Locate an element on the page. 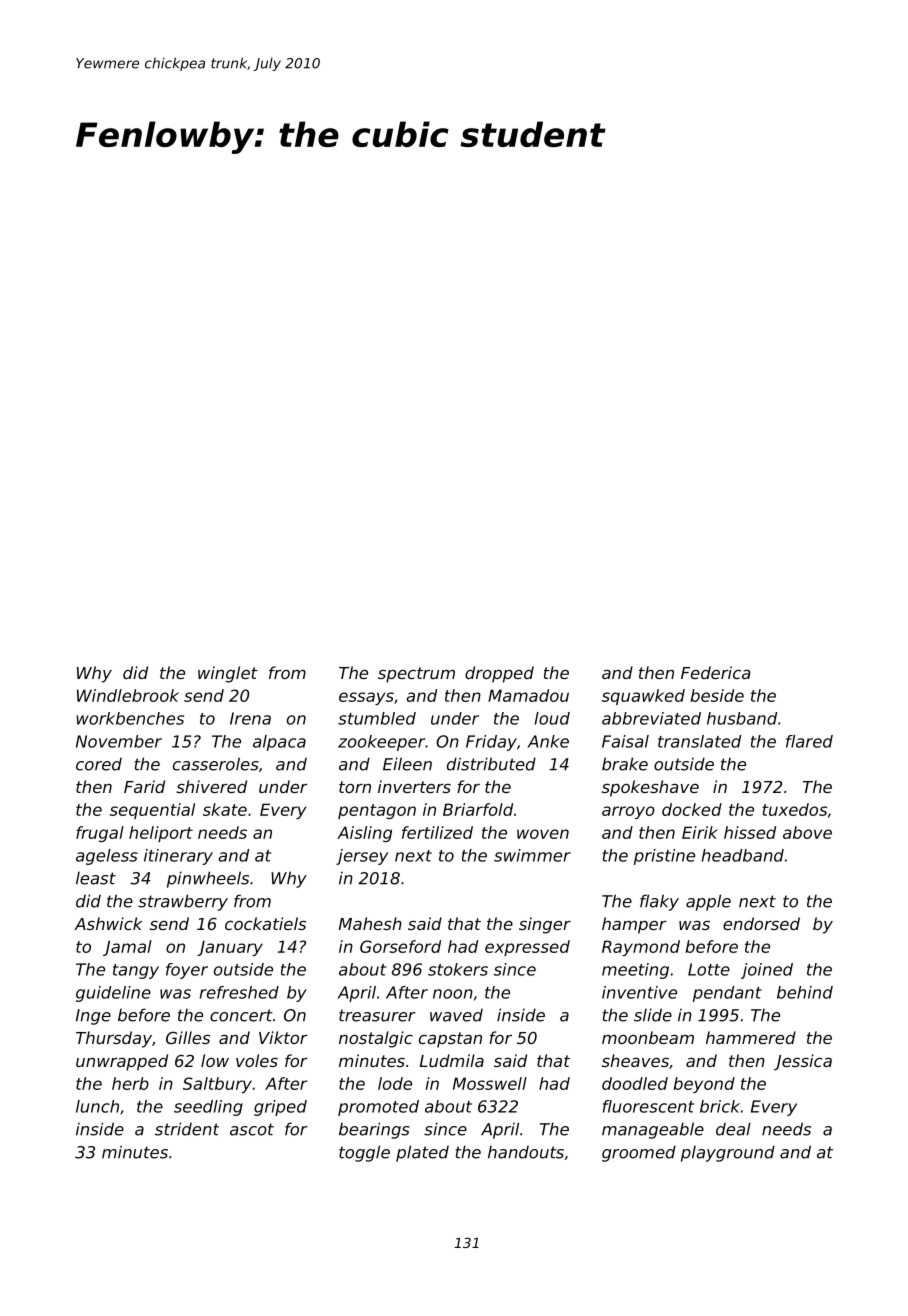  stumbled is located at coordinates (377, 718).
